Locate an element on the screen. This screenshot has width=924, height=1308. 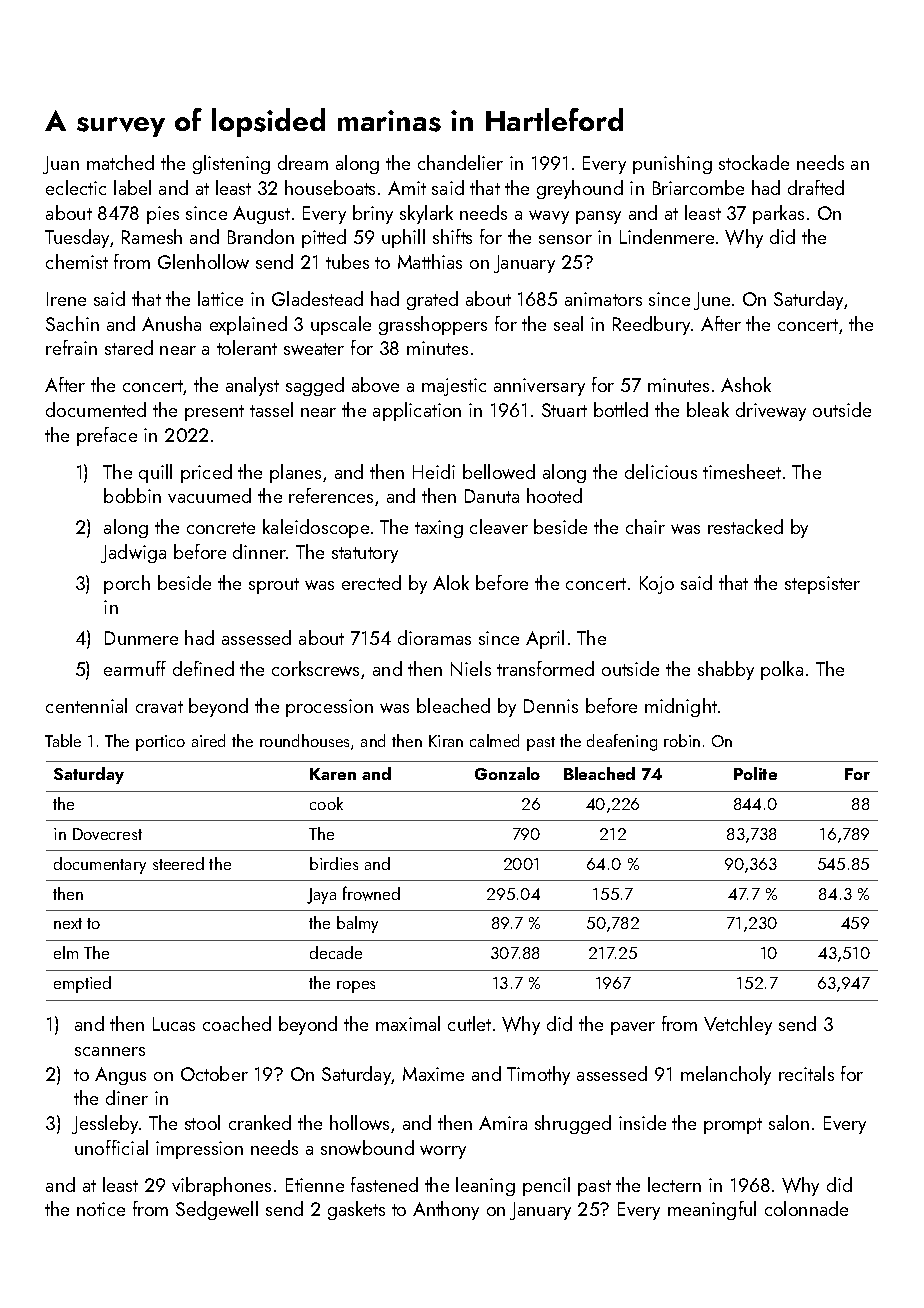
Briarcombe is located at coordinates (698, 187).
